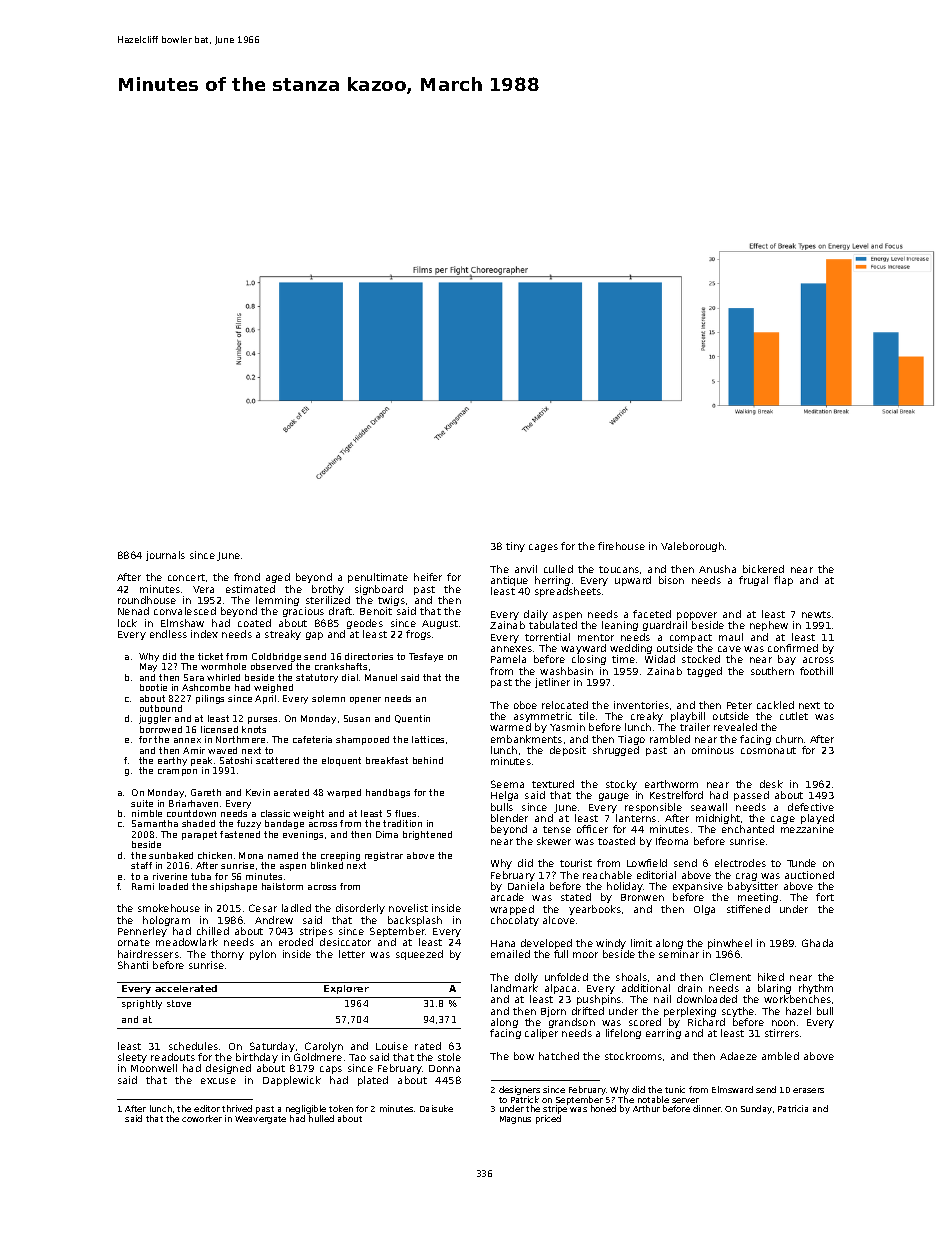  What do you see at coordinates (392, 1046) in the screenshot?
I see `Louise` at bounding box center [392, 1046].
